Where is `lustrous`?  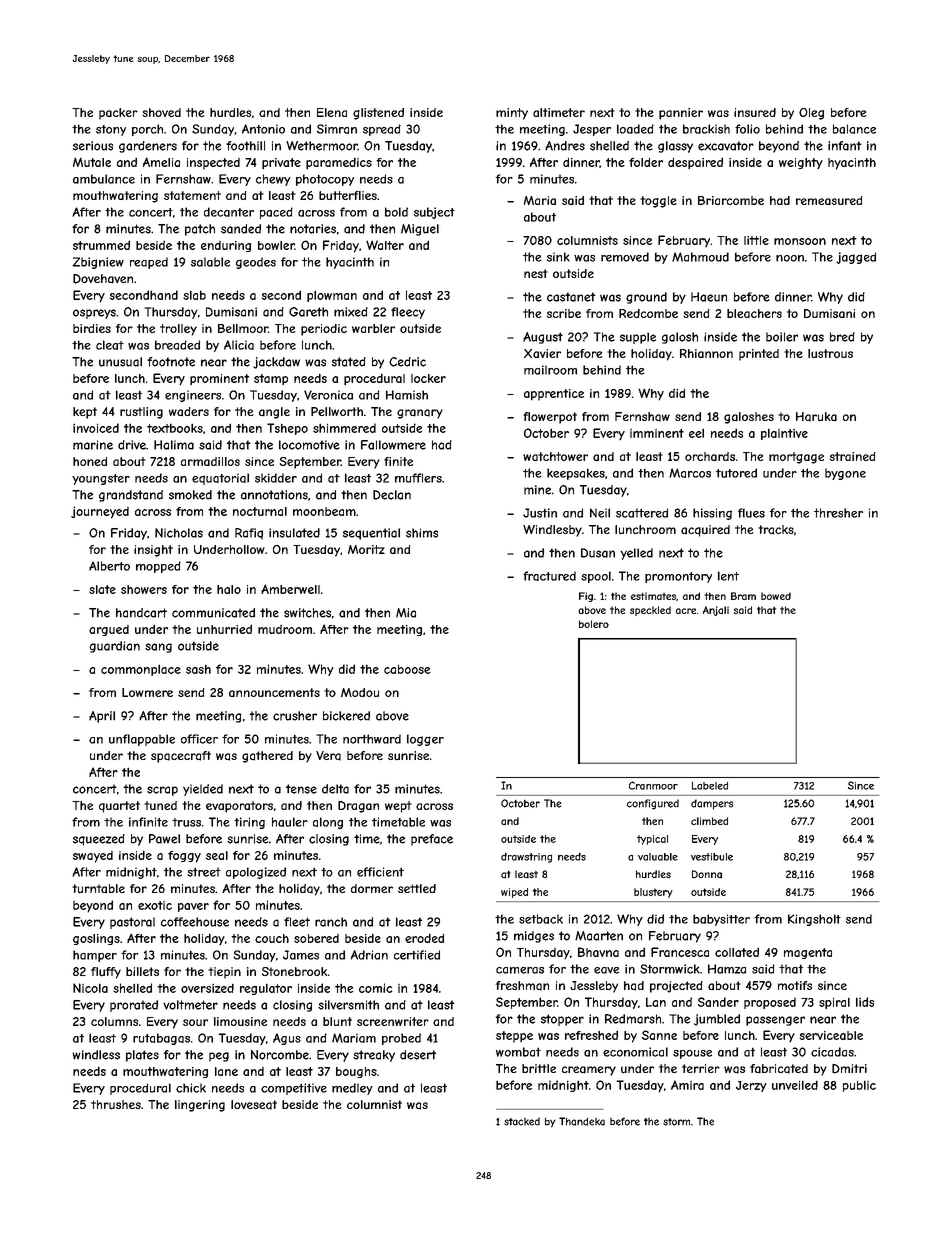
lustrous is located at coordinates (830, 353).
